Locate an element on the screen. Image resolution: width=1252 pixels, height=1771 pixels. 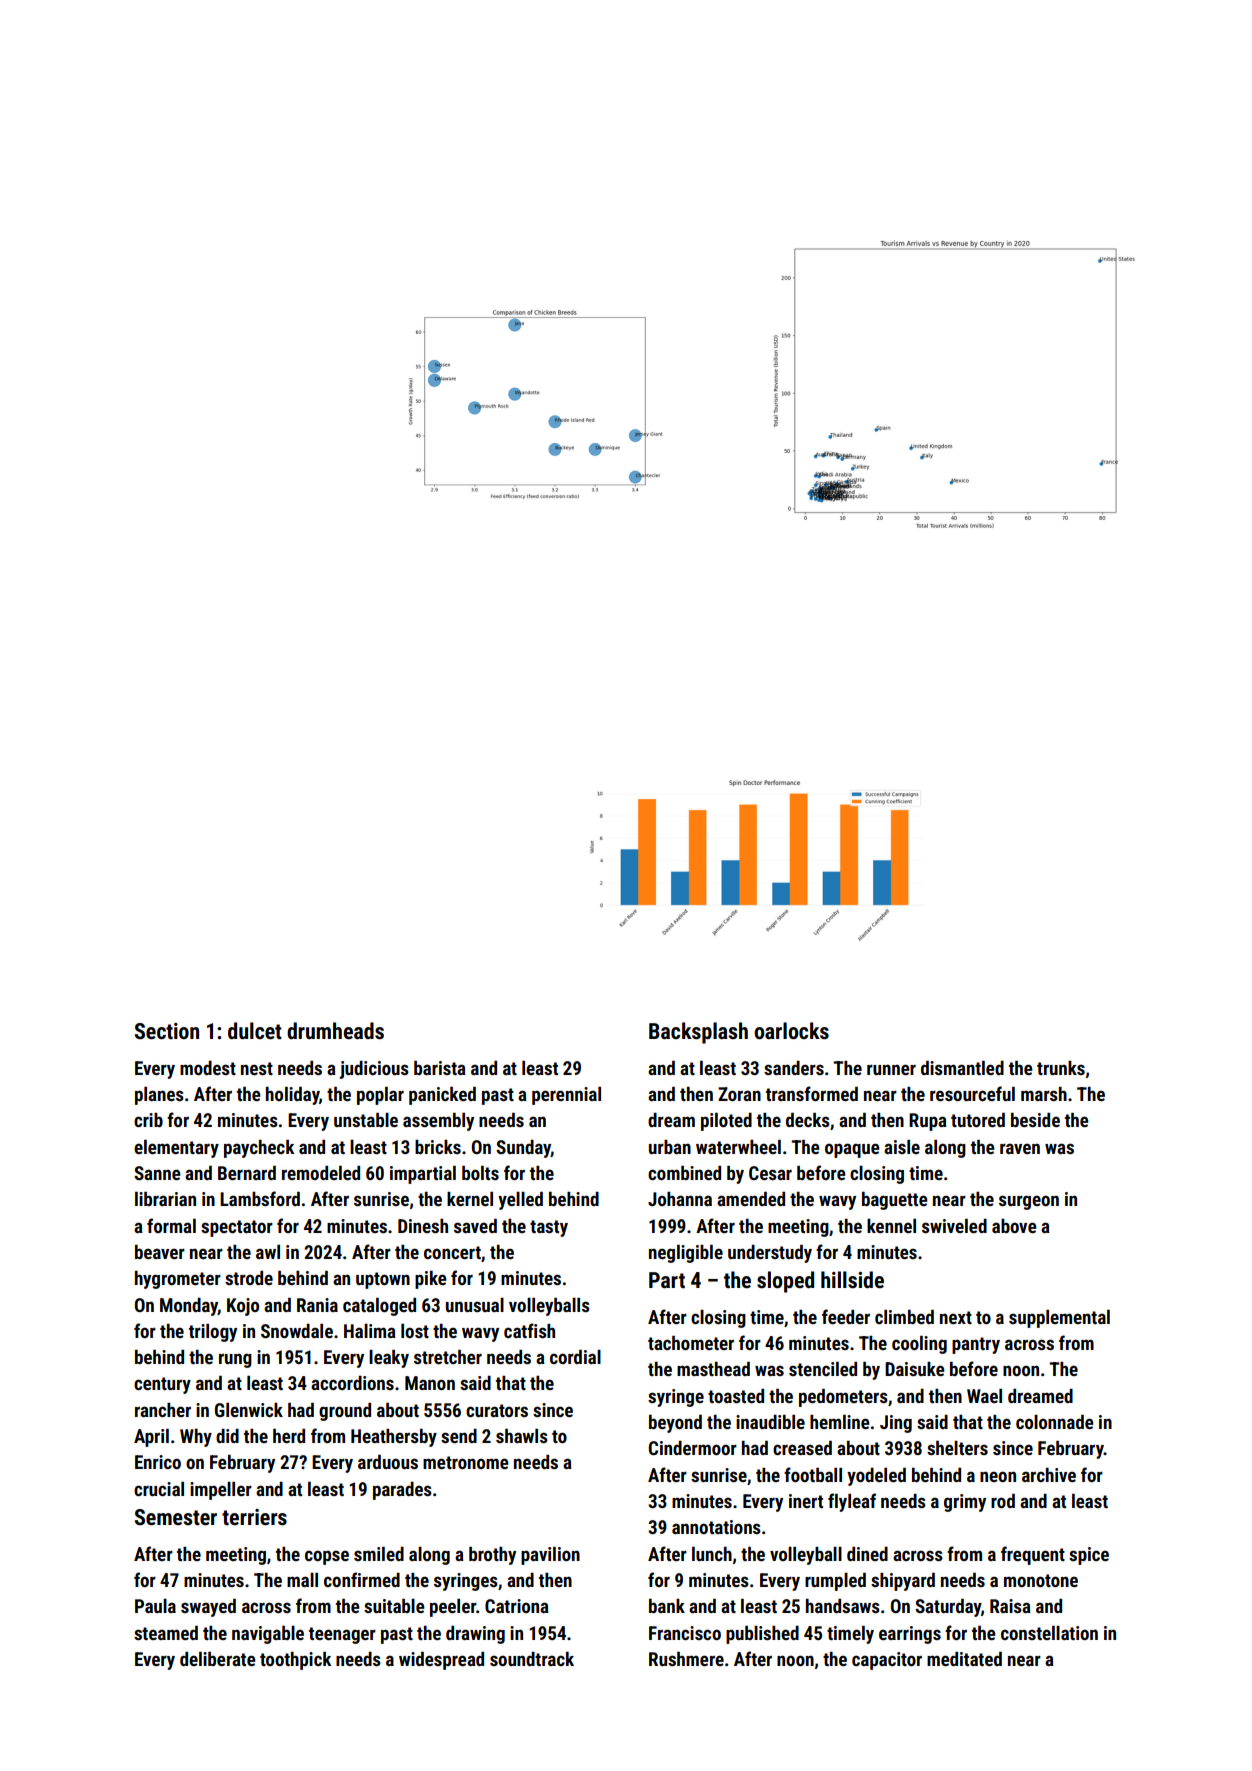
cataloged is located at coordinates (379, 1307).
